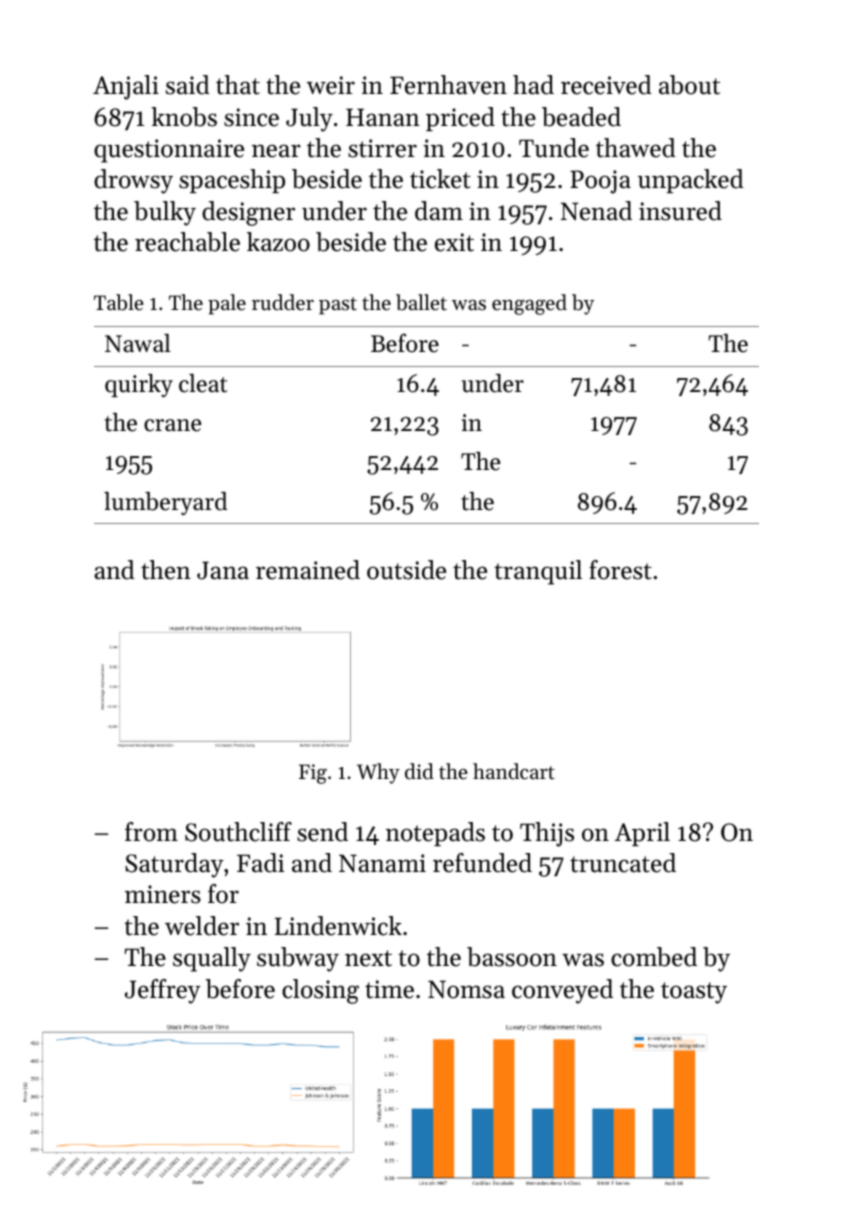  I want to click on rudder, so click(283, 302).
